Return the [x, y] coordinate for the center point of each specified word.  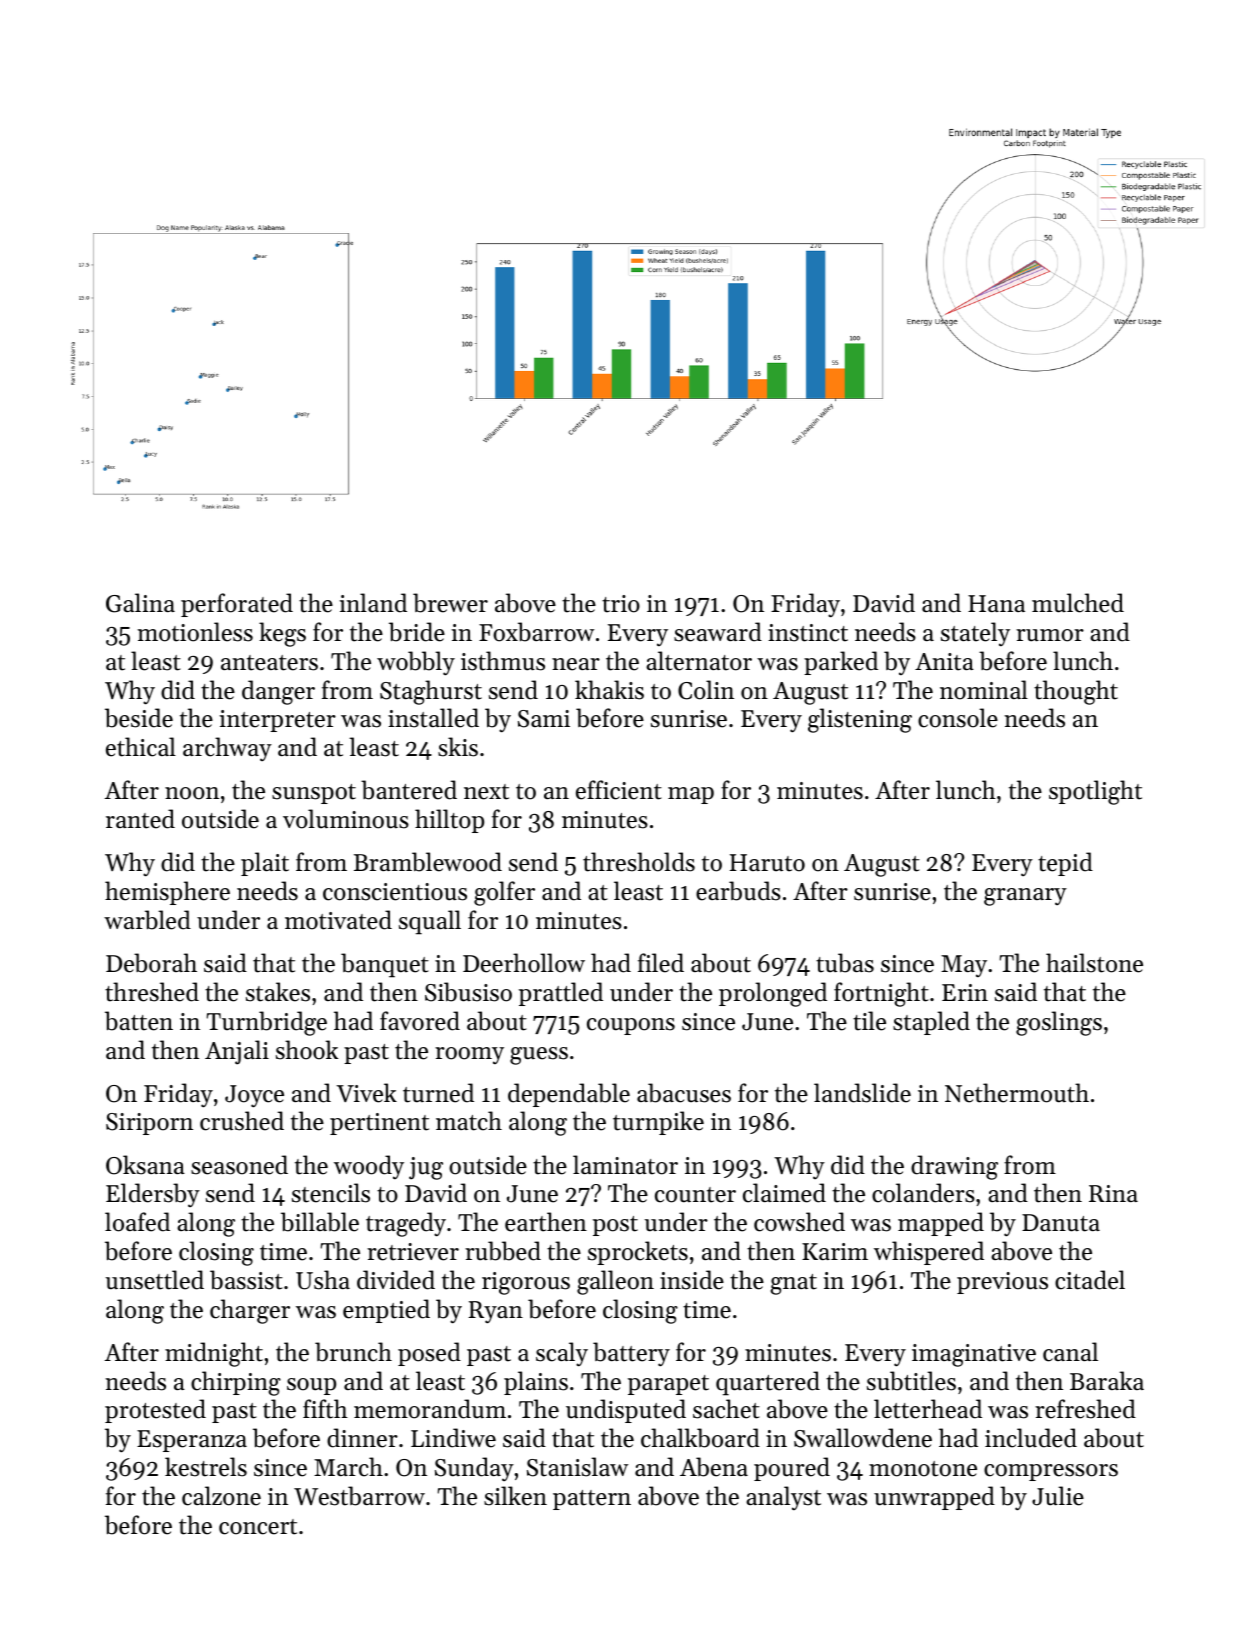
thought [1076, 692]
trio [621, 604]
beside [139, 718]
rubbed [503, 1251]
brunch [353, 1352]
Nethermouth [1017, 1093]
